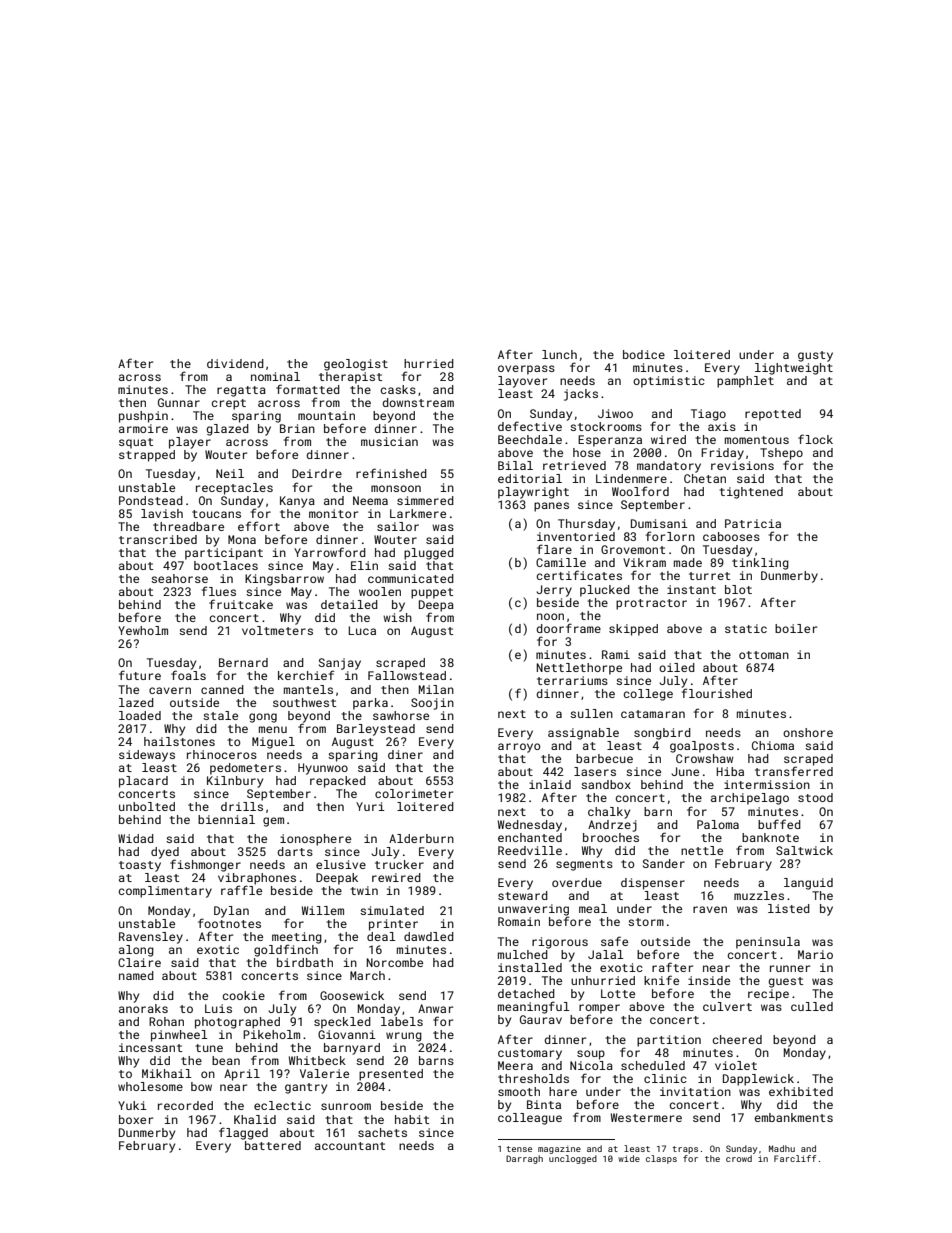 Image resolution: width=952 pixels, height=1233 pixels. I want to click on romper, so click(599, 1009).
